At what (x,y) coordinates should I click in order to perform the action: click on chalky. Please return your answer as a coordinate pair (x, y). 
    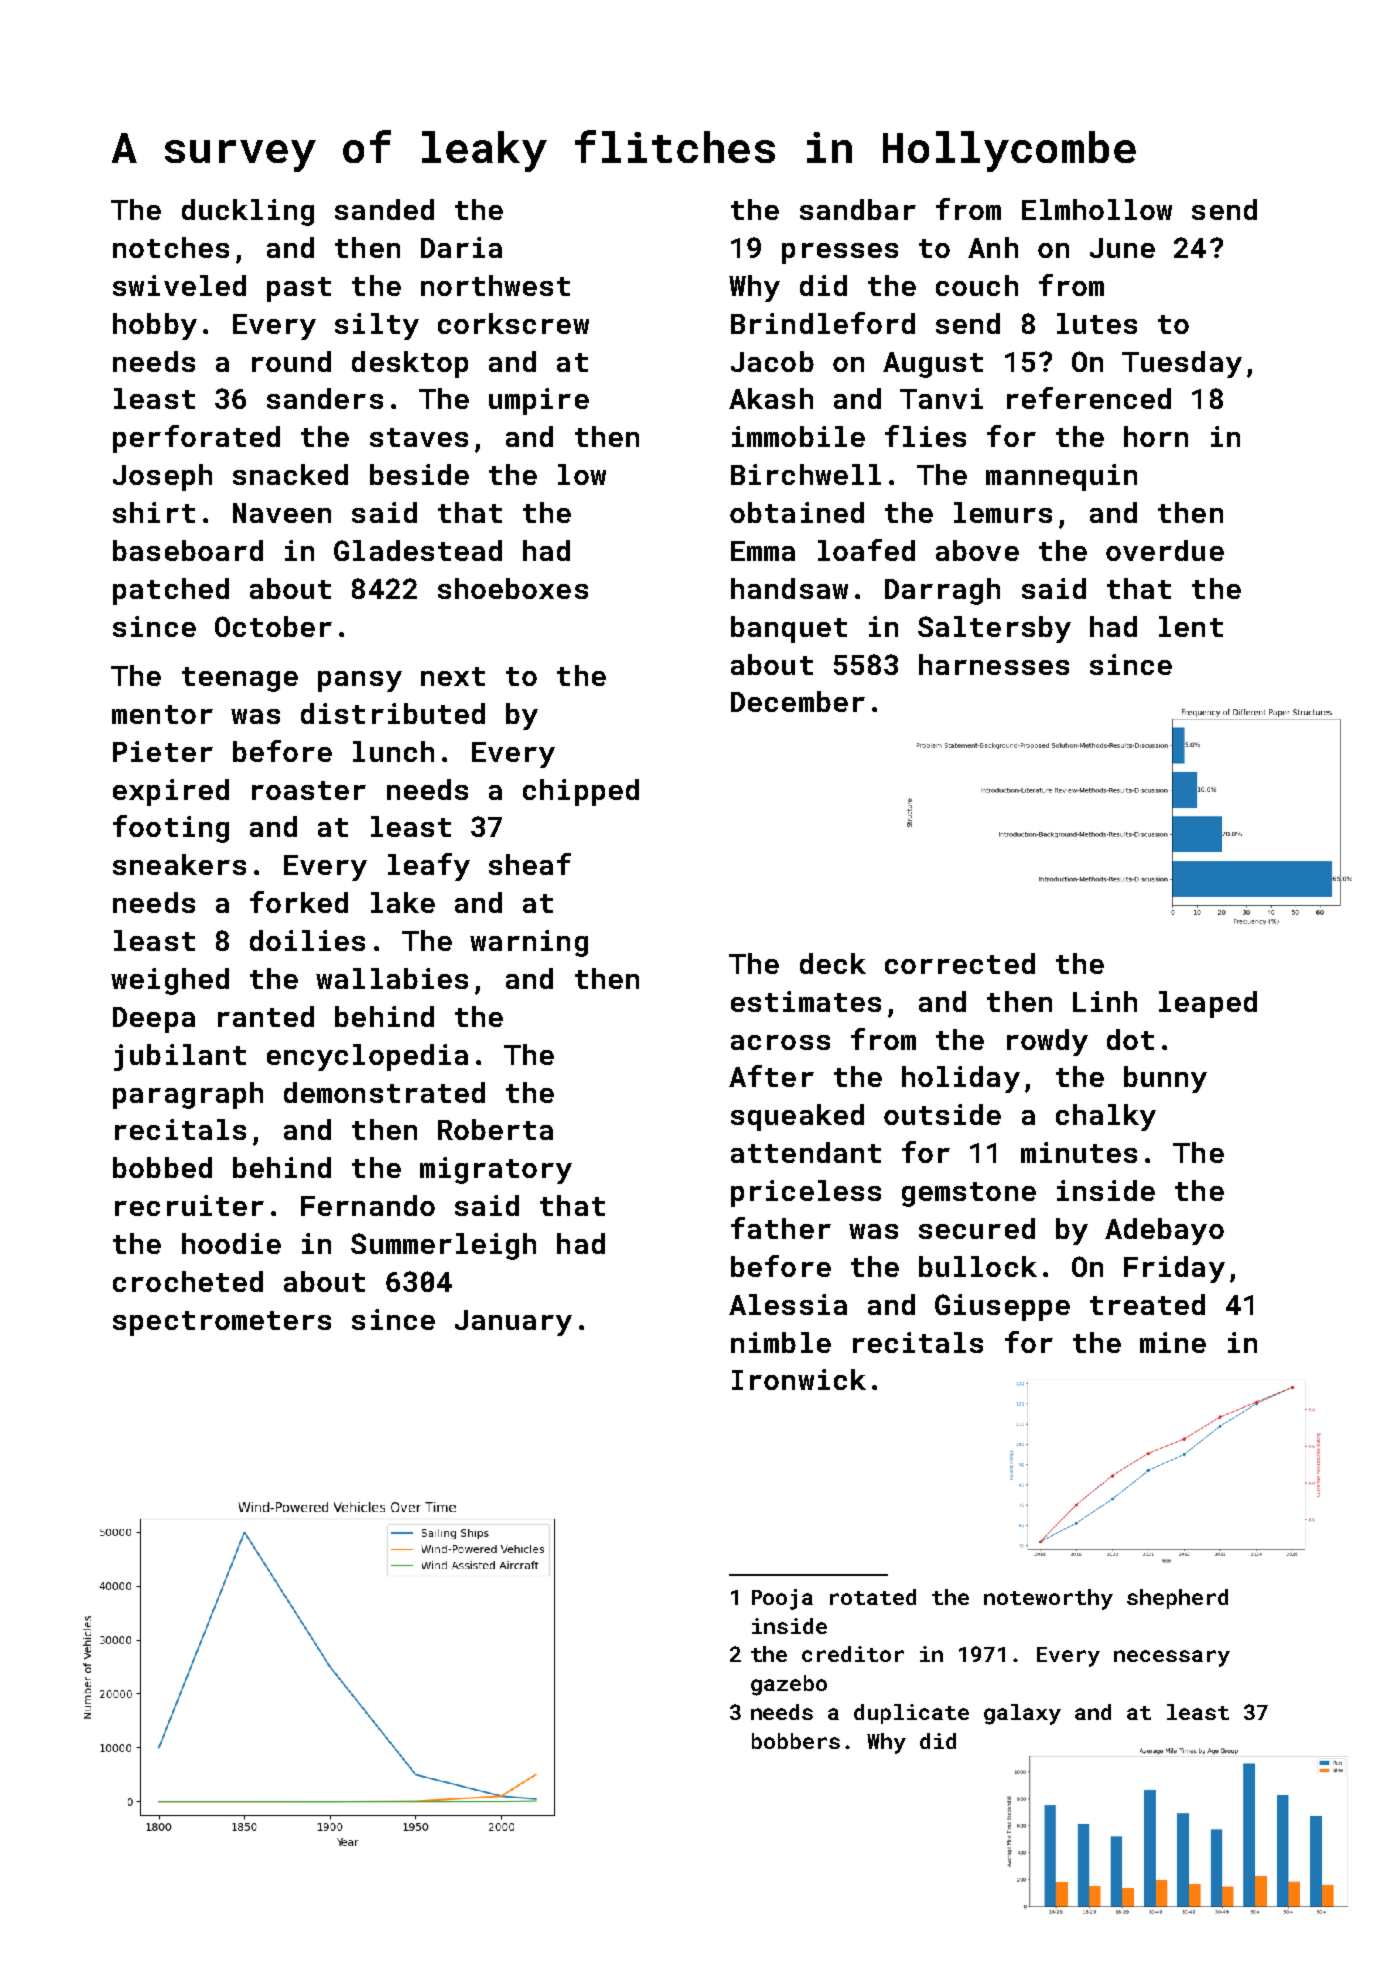
    Looking at the image, I should click on (1106, 1117).
